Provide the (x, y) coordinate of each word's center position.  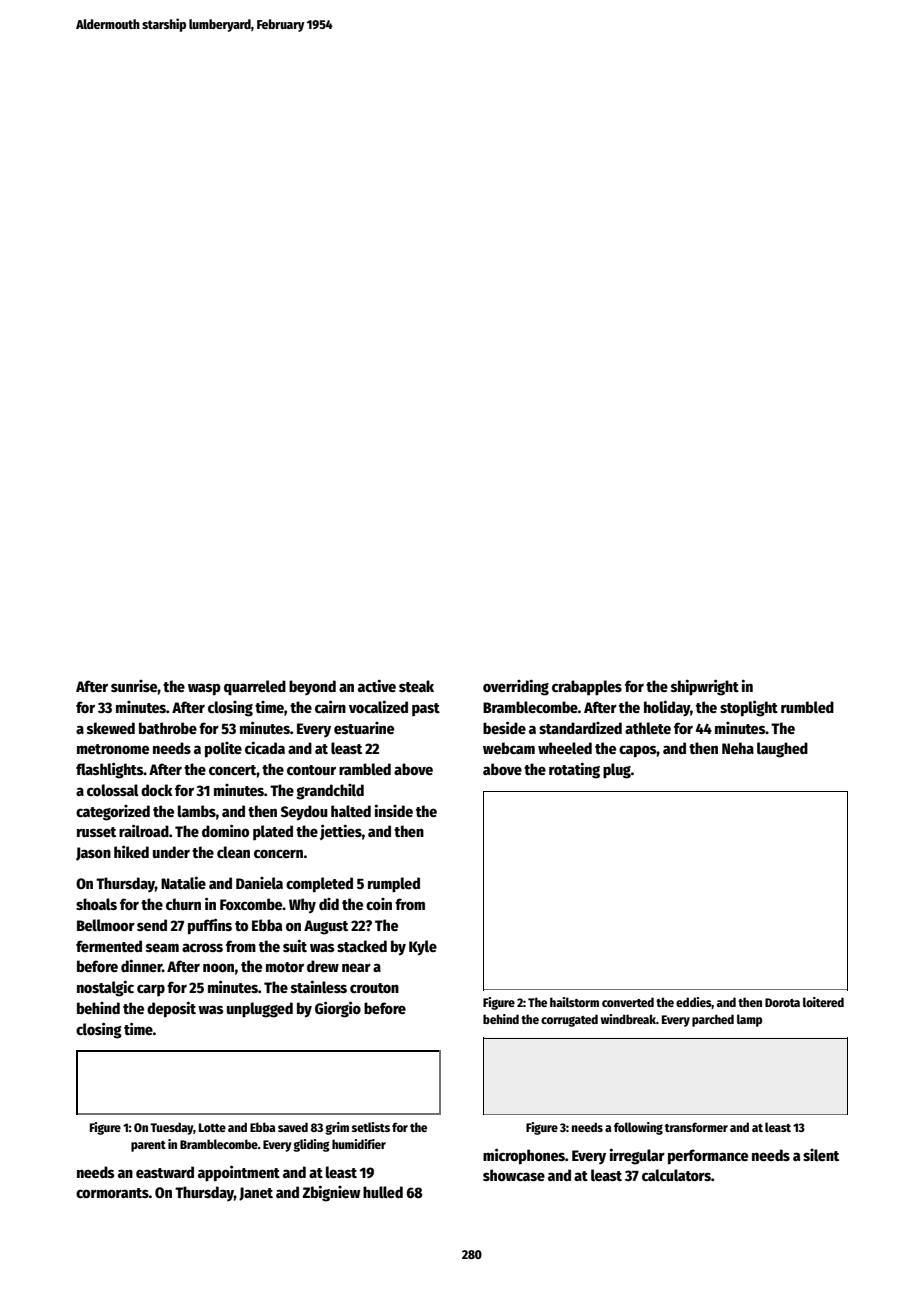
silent (821, 1155)
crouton (374, 988)
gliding (311, 1145)
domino (225, 830)
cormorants (112, 1193)
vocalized (378, 706)
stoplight (749, 708)
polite (223, 750)
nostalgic (105, 988)
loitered (823, 1002)
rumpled (394, 885)
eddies (694, 1003)
